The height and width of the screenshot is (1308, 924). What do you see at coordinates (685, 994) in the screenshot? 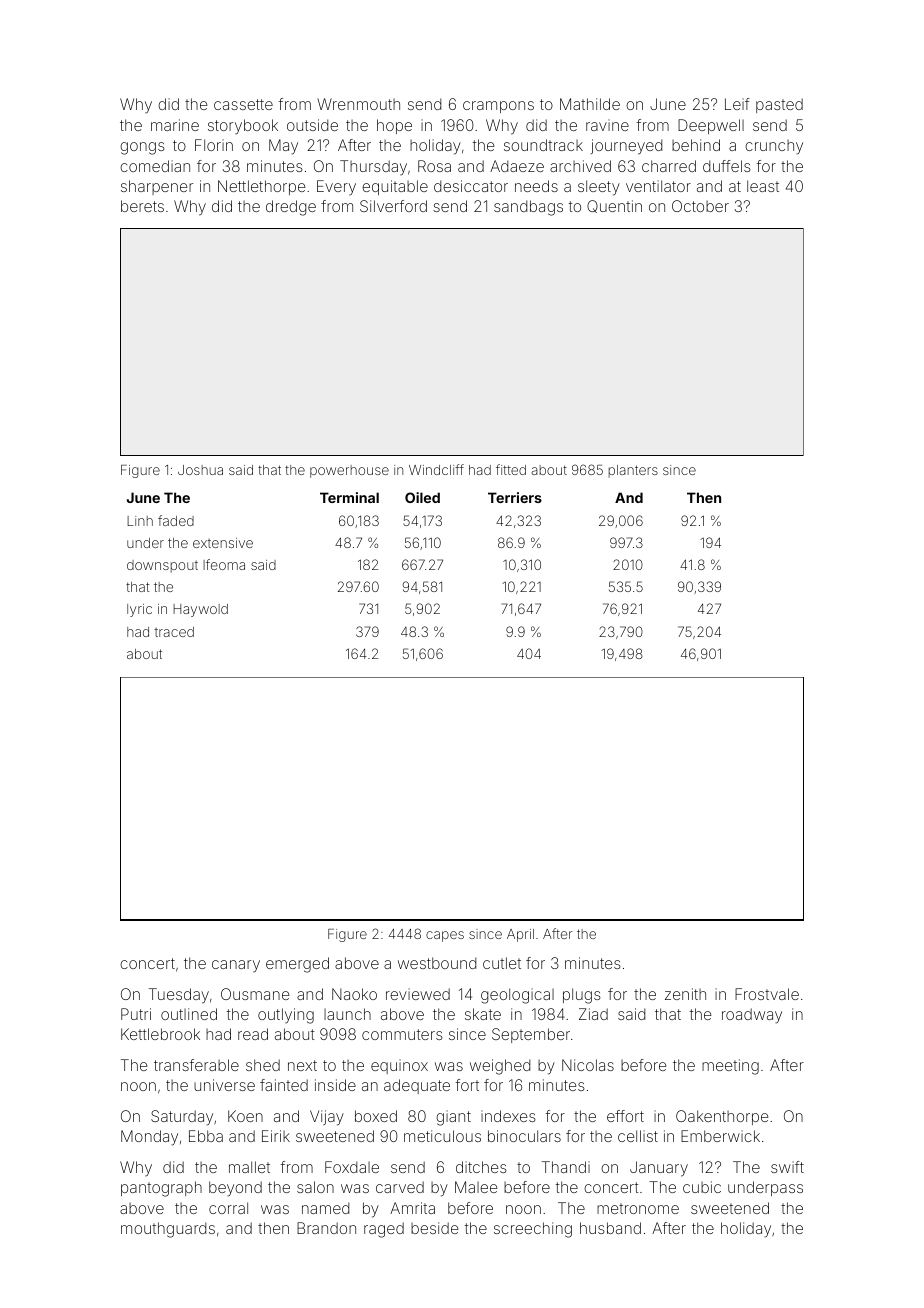
I see `zenith` at bounding box center [685, 994].
